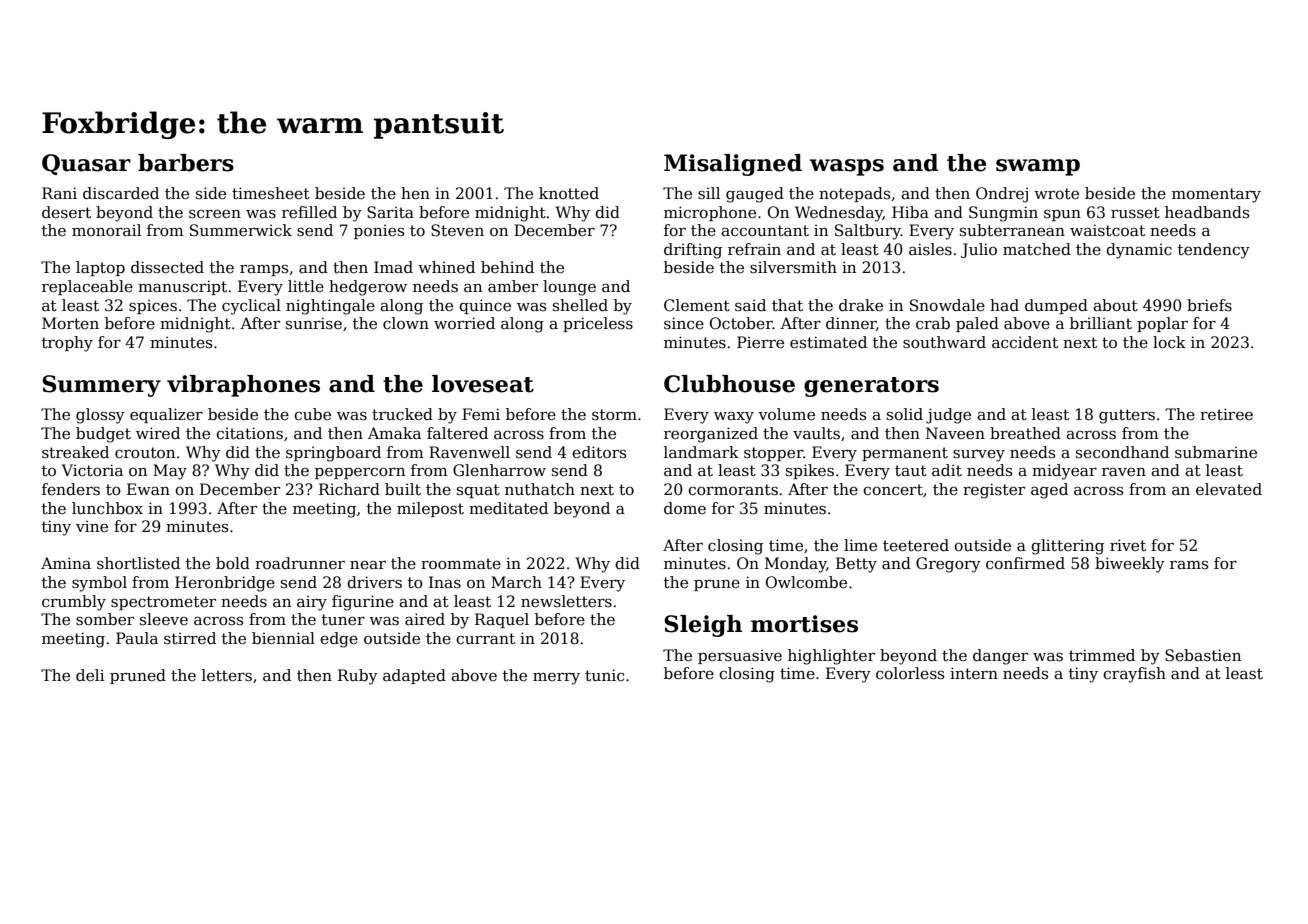 Image resolution: width=1308 pixels, height=924 pixels. Describe the element at coordinates (241, 230) in the screenshot. I see `Summerwick` at that location.
